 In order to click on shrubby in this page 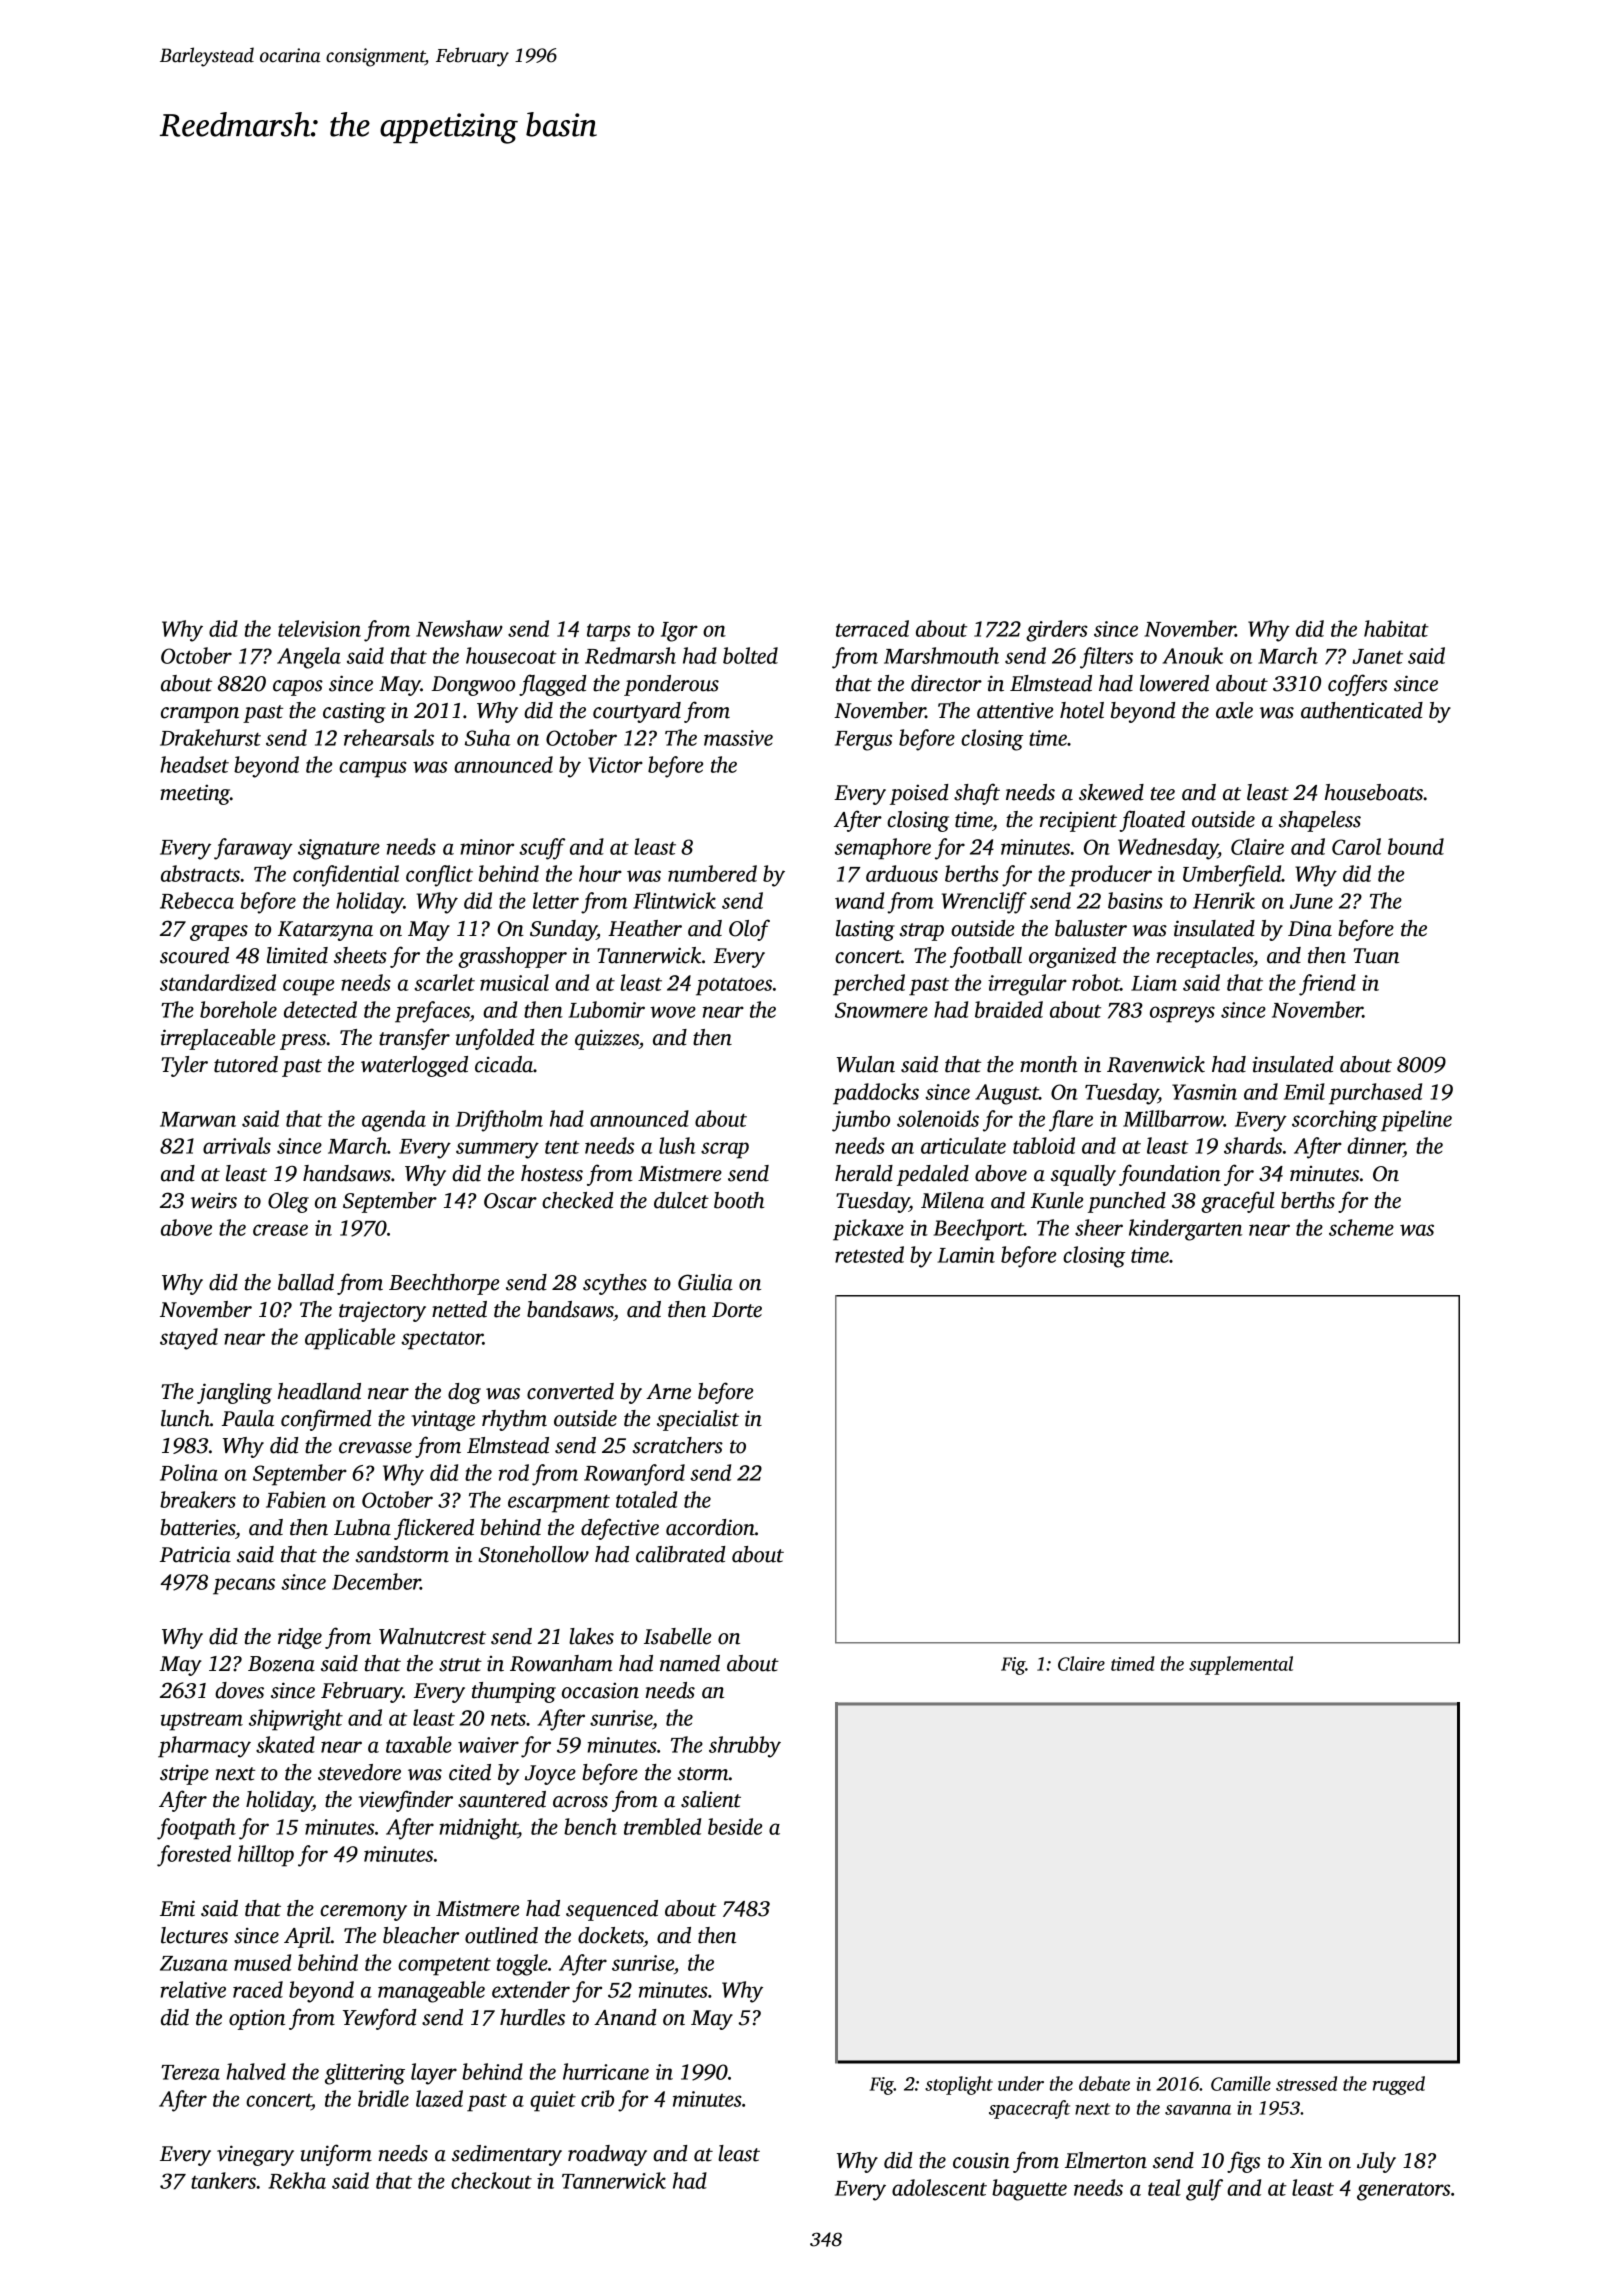, I will do `click(745, 1747)`.
